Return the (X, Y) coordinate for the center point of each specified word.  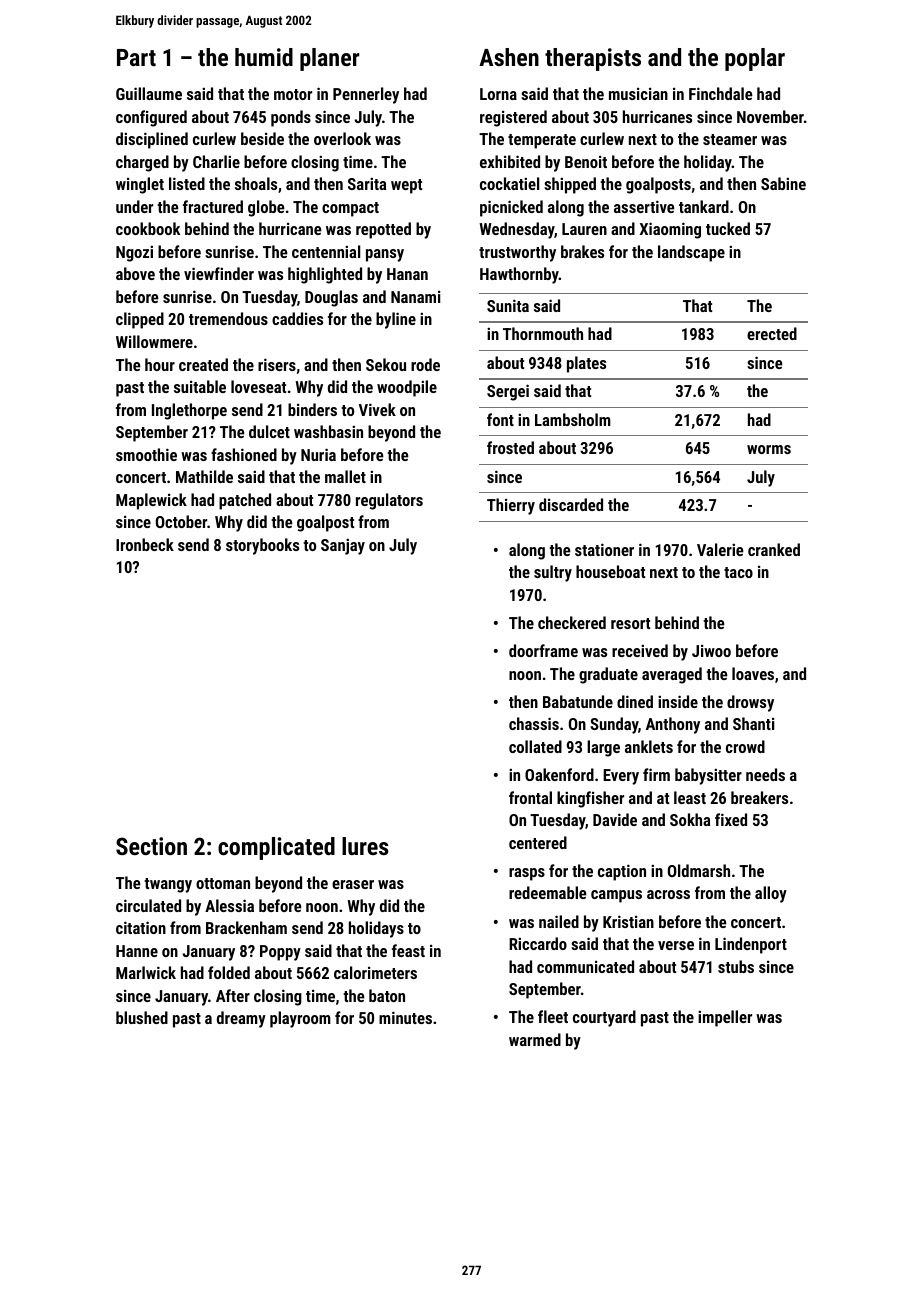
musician (638, 94)
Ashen (509, 57)
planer (329, 59)
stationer (604, 549)
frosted (510, 447)
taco (738, 572)
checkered (572, 622)
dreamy (241, 1019)
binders (312, 409)
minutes (405, 1017)
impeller (725, 1018)
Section (151, 846)
